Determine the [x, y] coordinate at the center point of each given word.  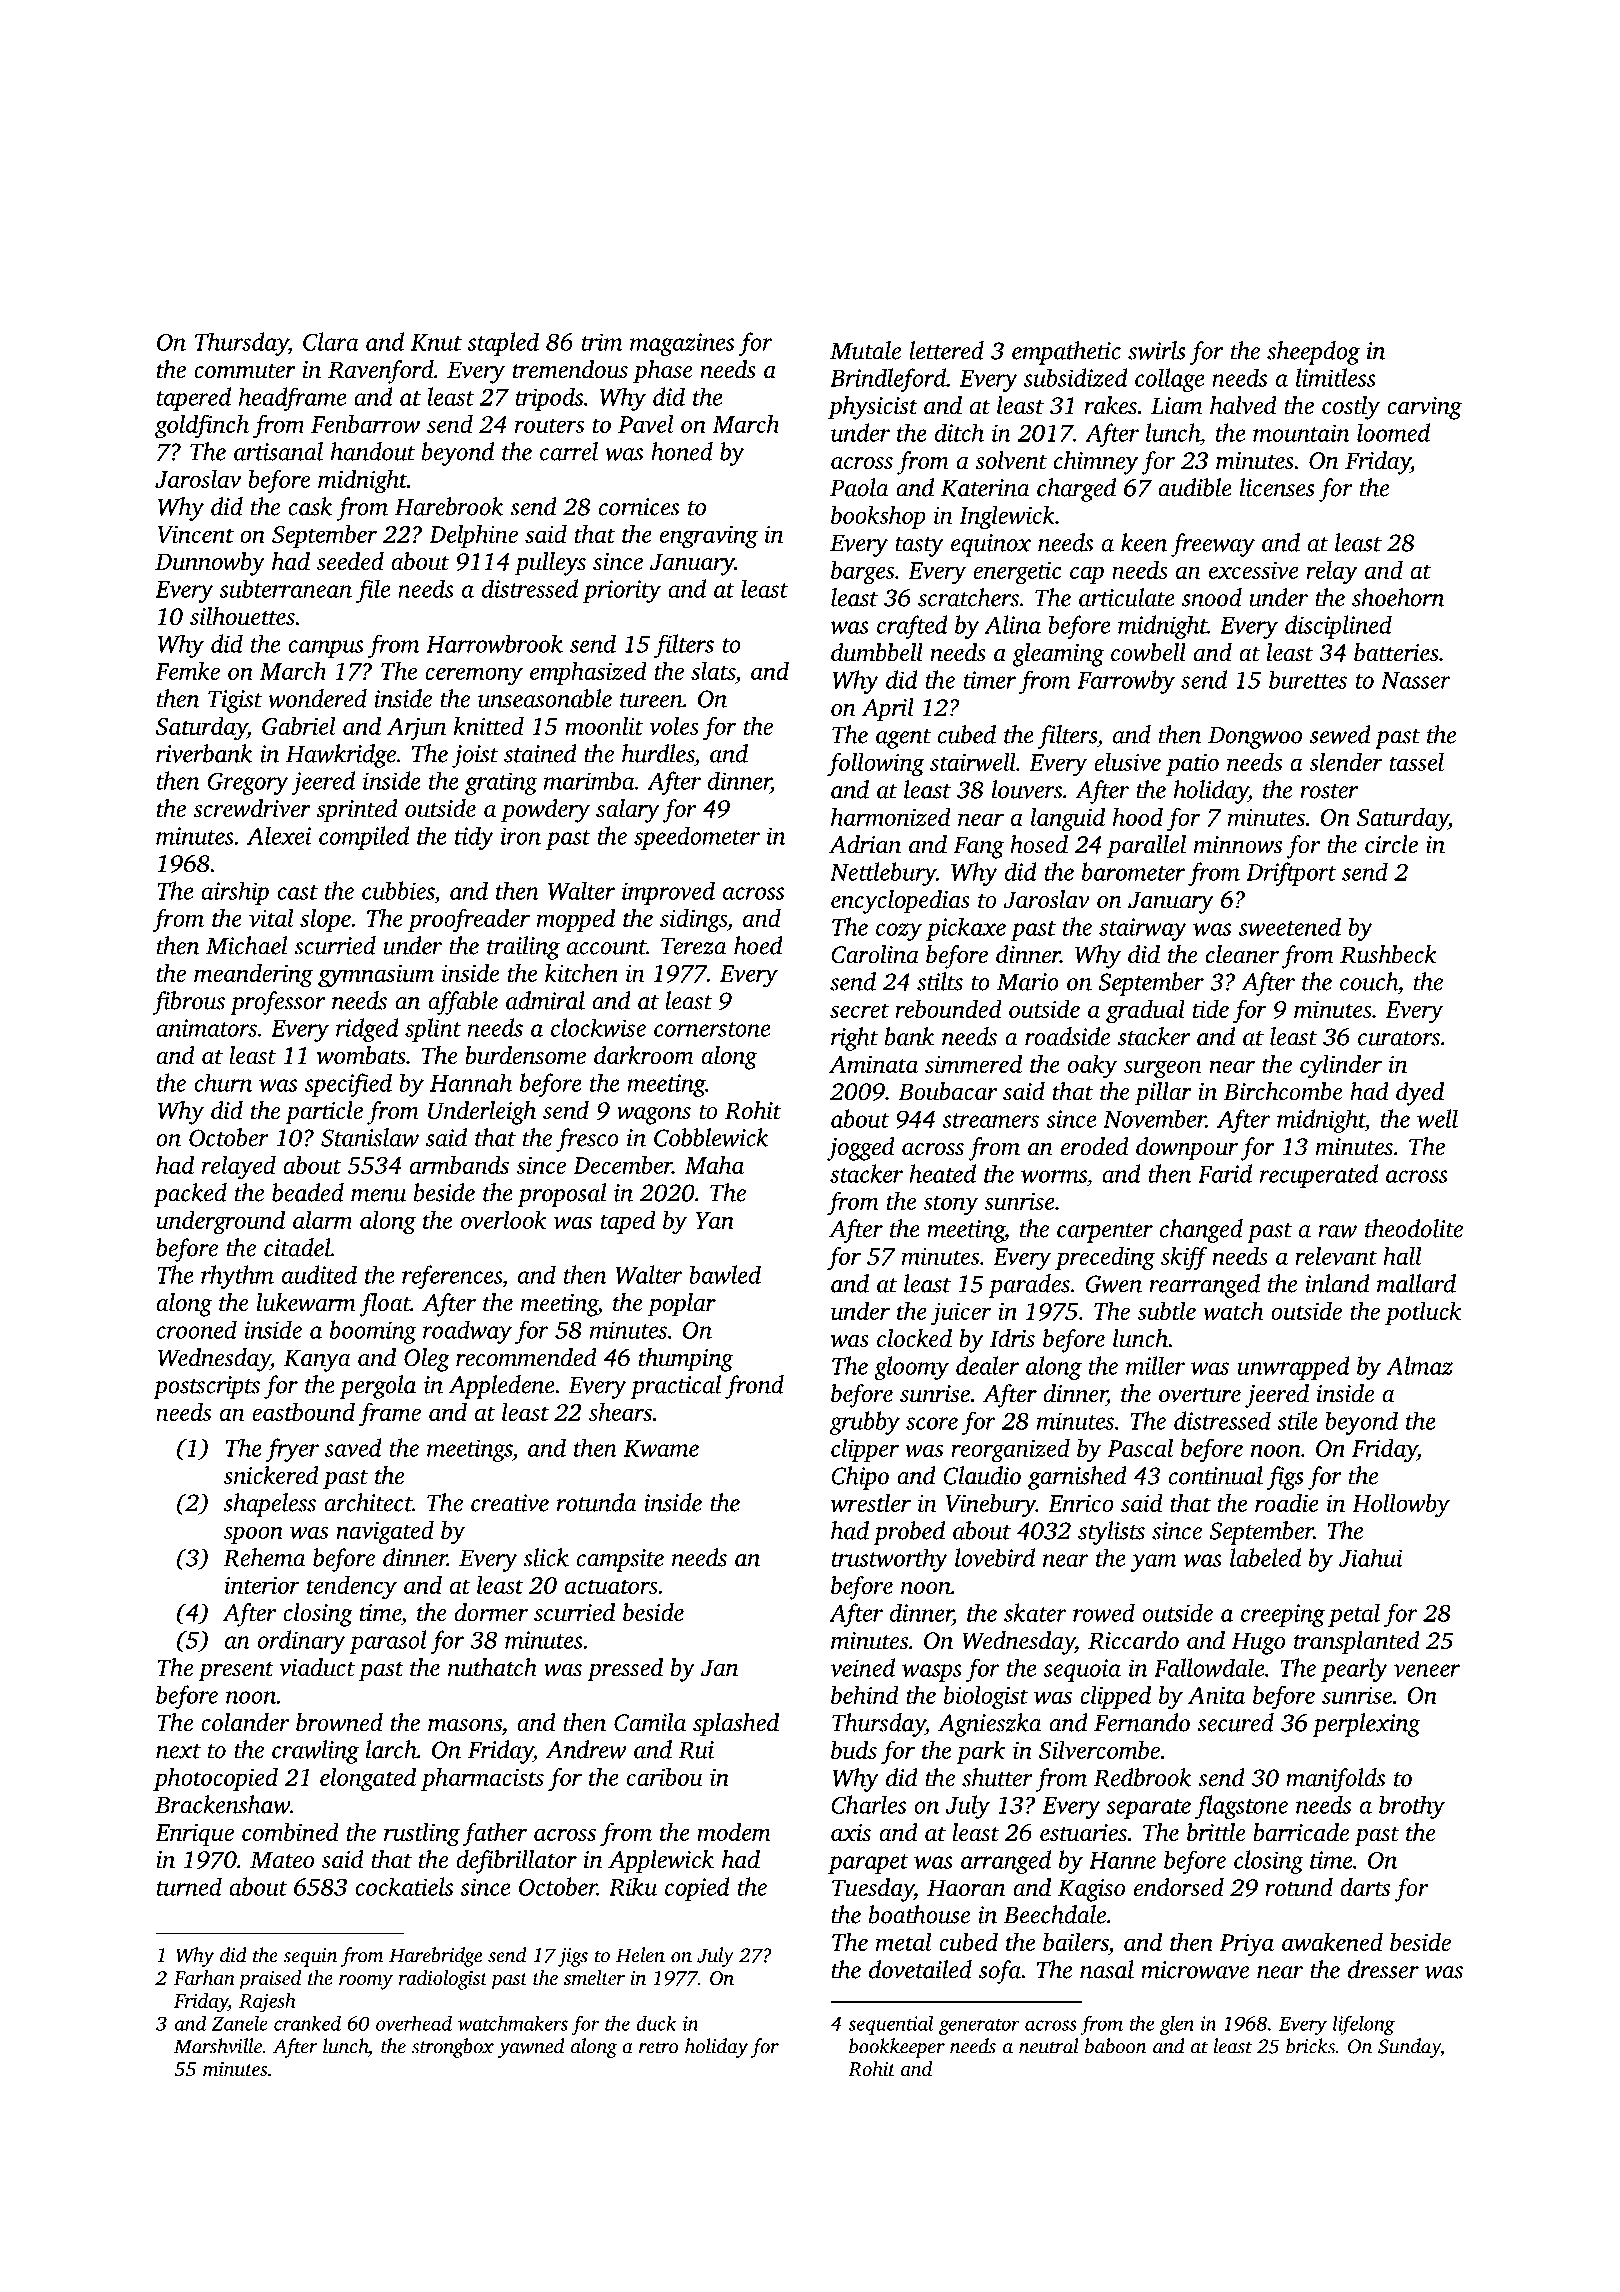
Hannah [471, 1082]
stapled [503, 344]
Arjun [416, 729]
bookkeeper [897, 2048]
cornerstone [712, 1029]
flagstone [1241, 1807]
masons [465, 1725]
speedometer [697, 838]
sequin [310, 1957]
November [1154, 1118]
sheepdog [1313, 353]
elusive [1127, 762]
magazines [682, 344]
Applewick [661, 1862]
